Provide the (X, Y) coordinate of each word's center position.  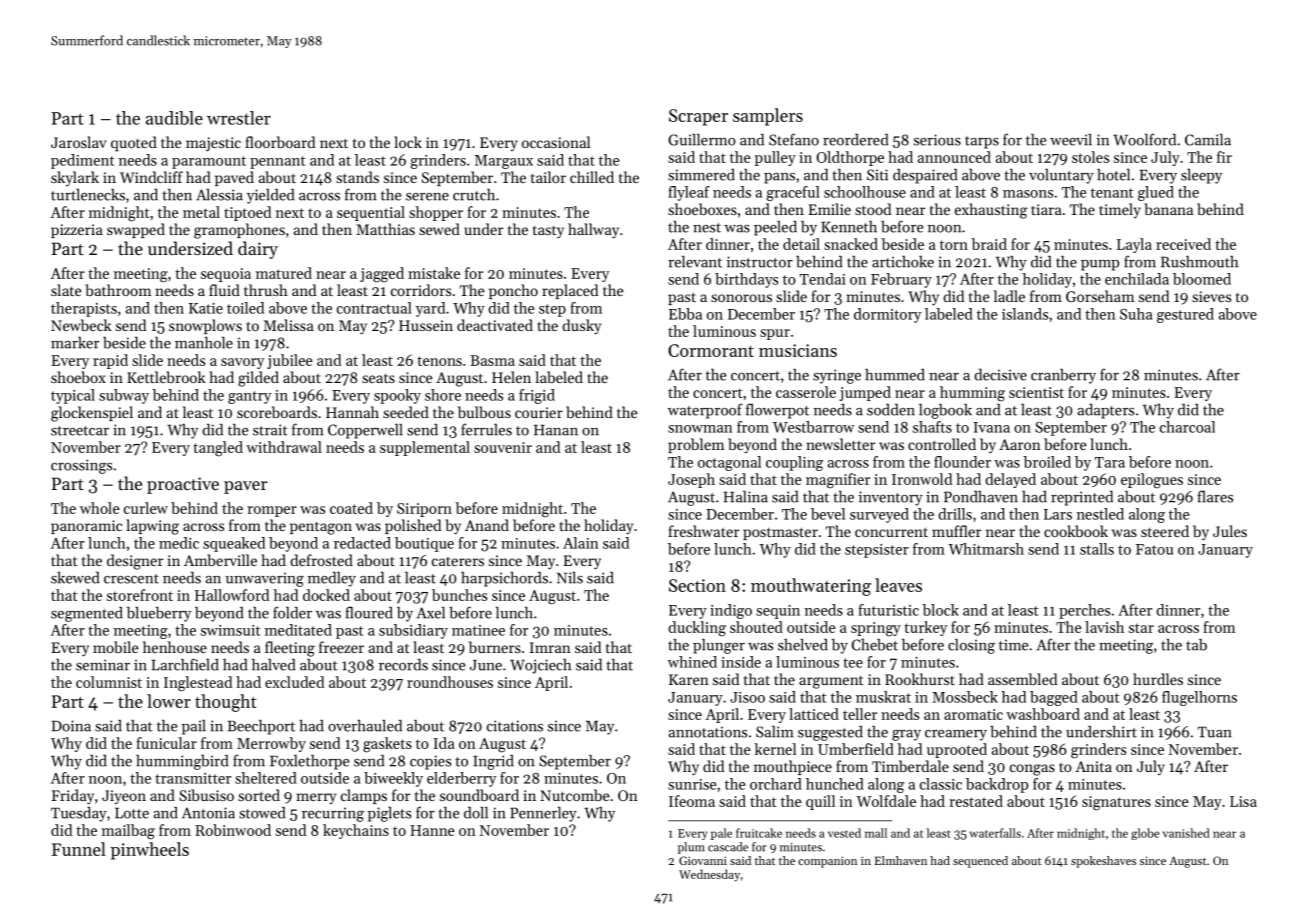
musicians (798, 350)
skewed (75, 578)
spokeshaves (1103, 862)
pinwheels (149, 851)
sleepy (1201, 176)
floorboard (280, 142)
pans (779, 178)
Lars (1058, 514)
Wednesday (709, 875)
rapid (110, 361)
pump (1100, 265)
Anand (487, 525)
